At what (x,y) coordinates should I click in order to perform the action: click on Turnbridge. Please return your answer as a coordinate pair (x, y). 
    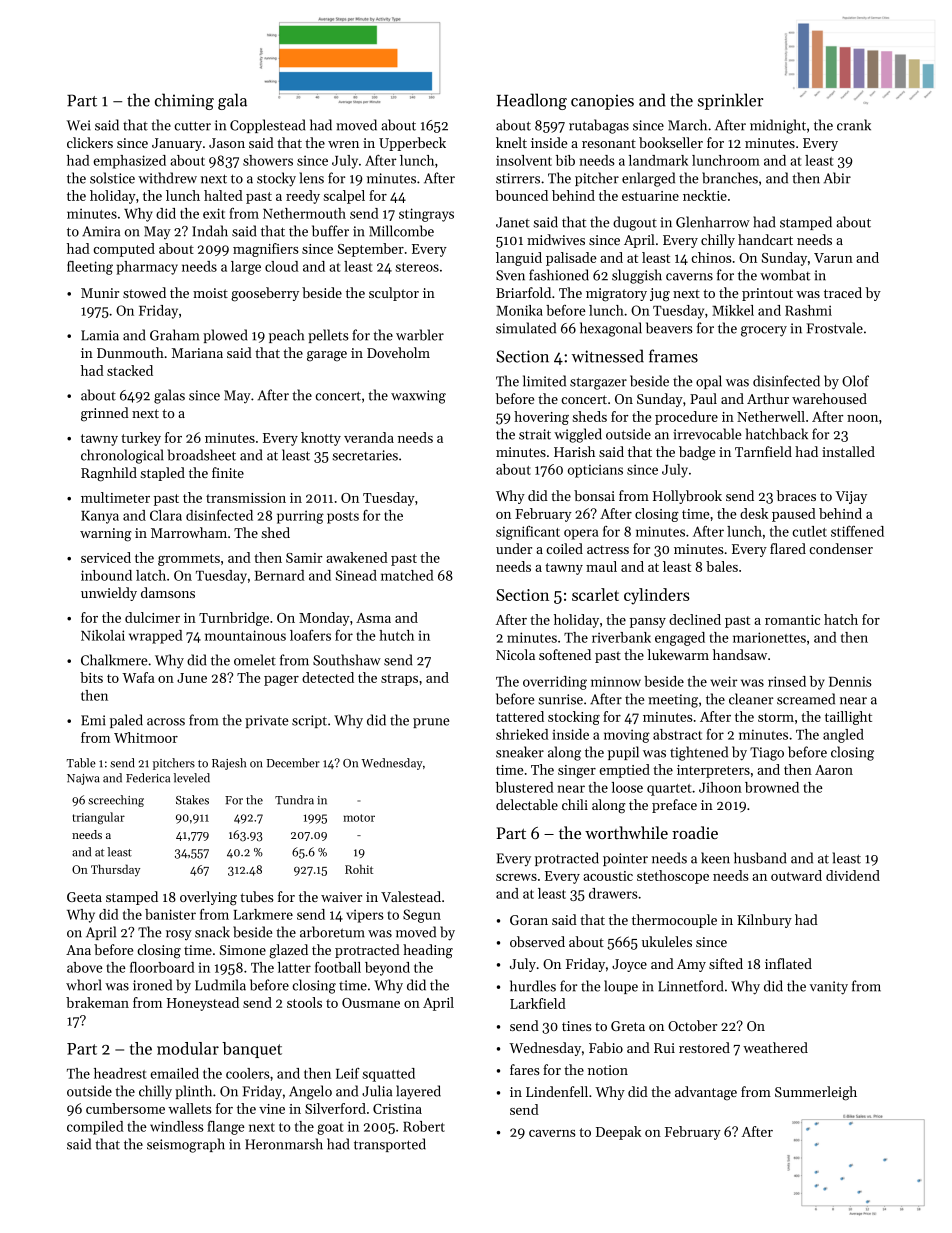
    Looking at the image, I should click on (234, 619).
